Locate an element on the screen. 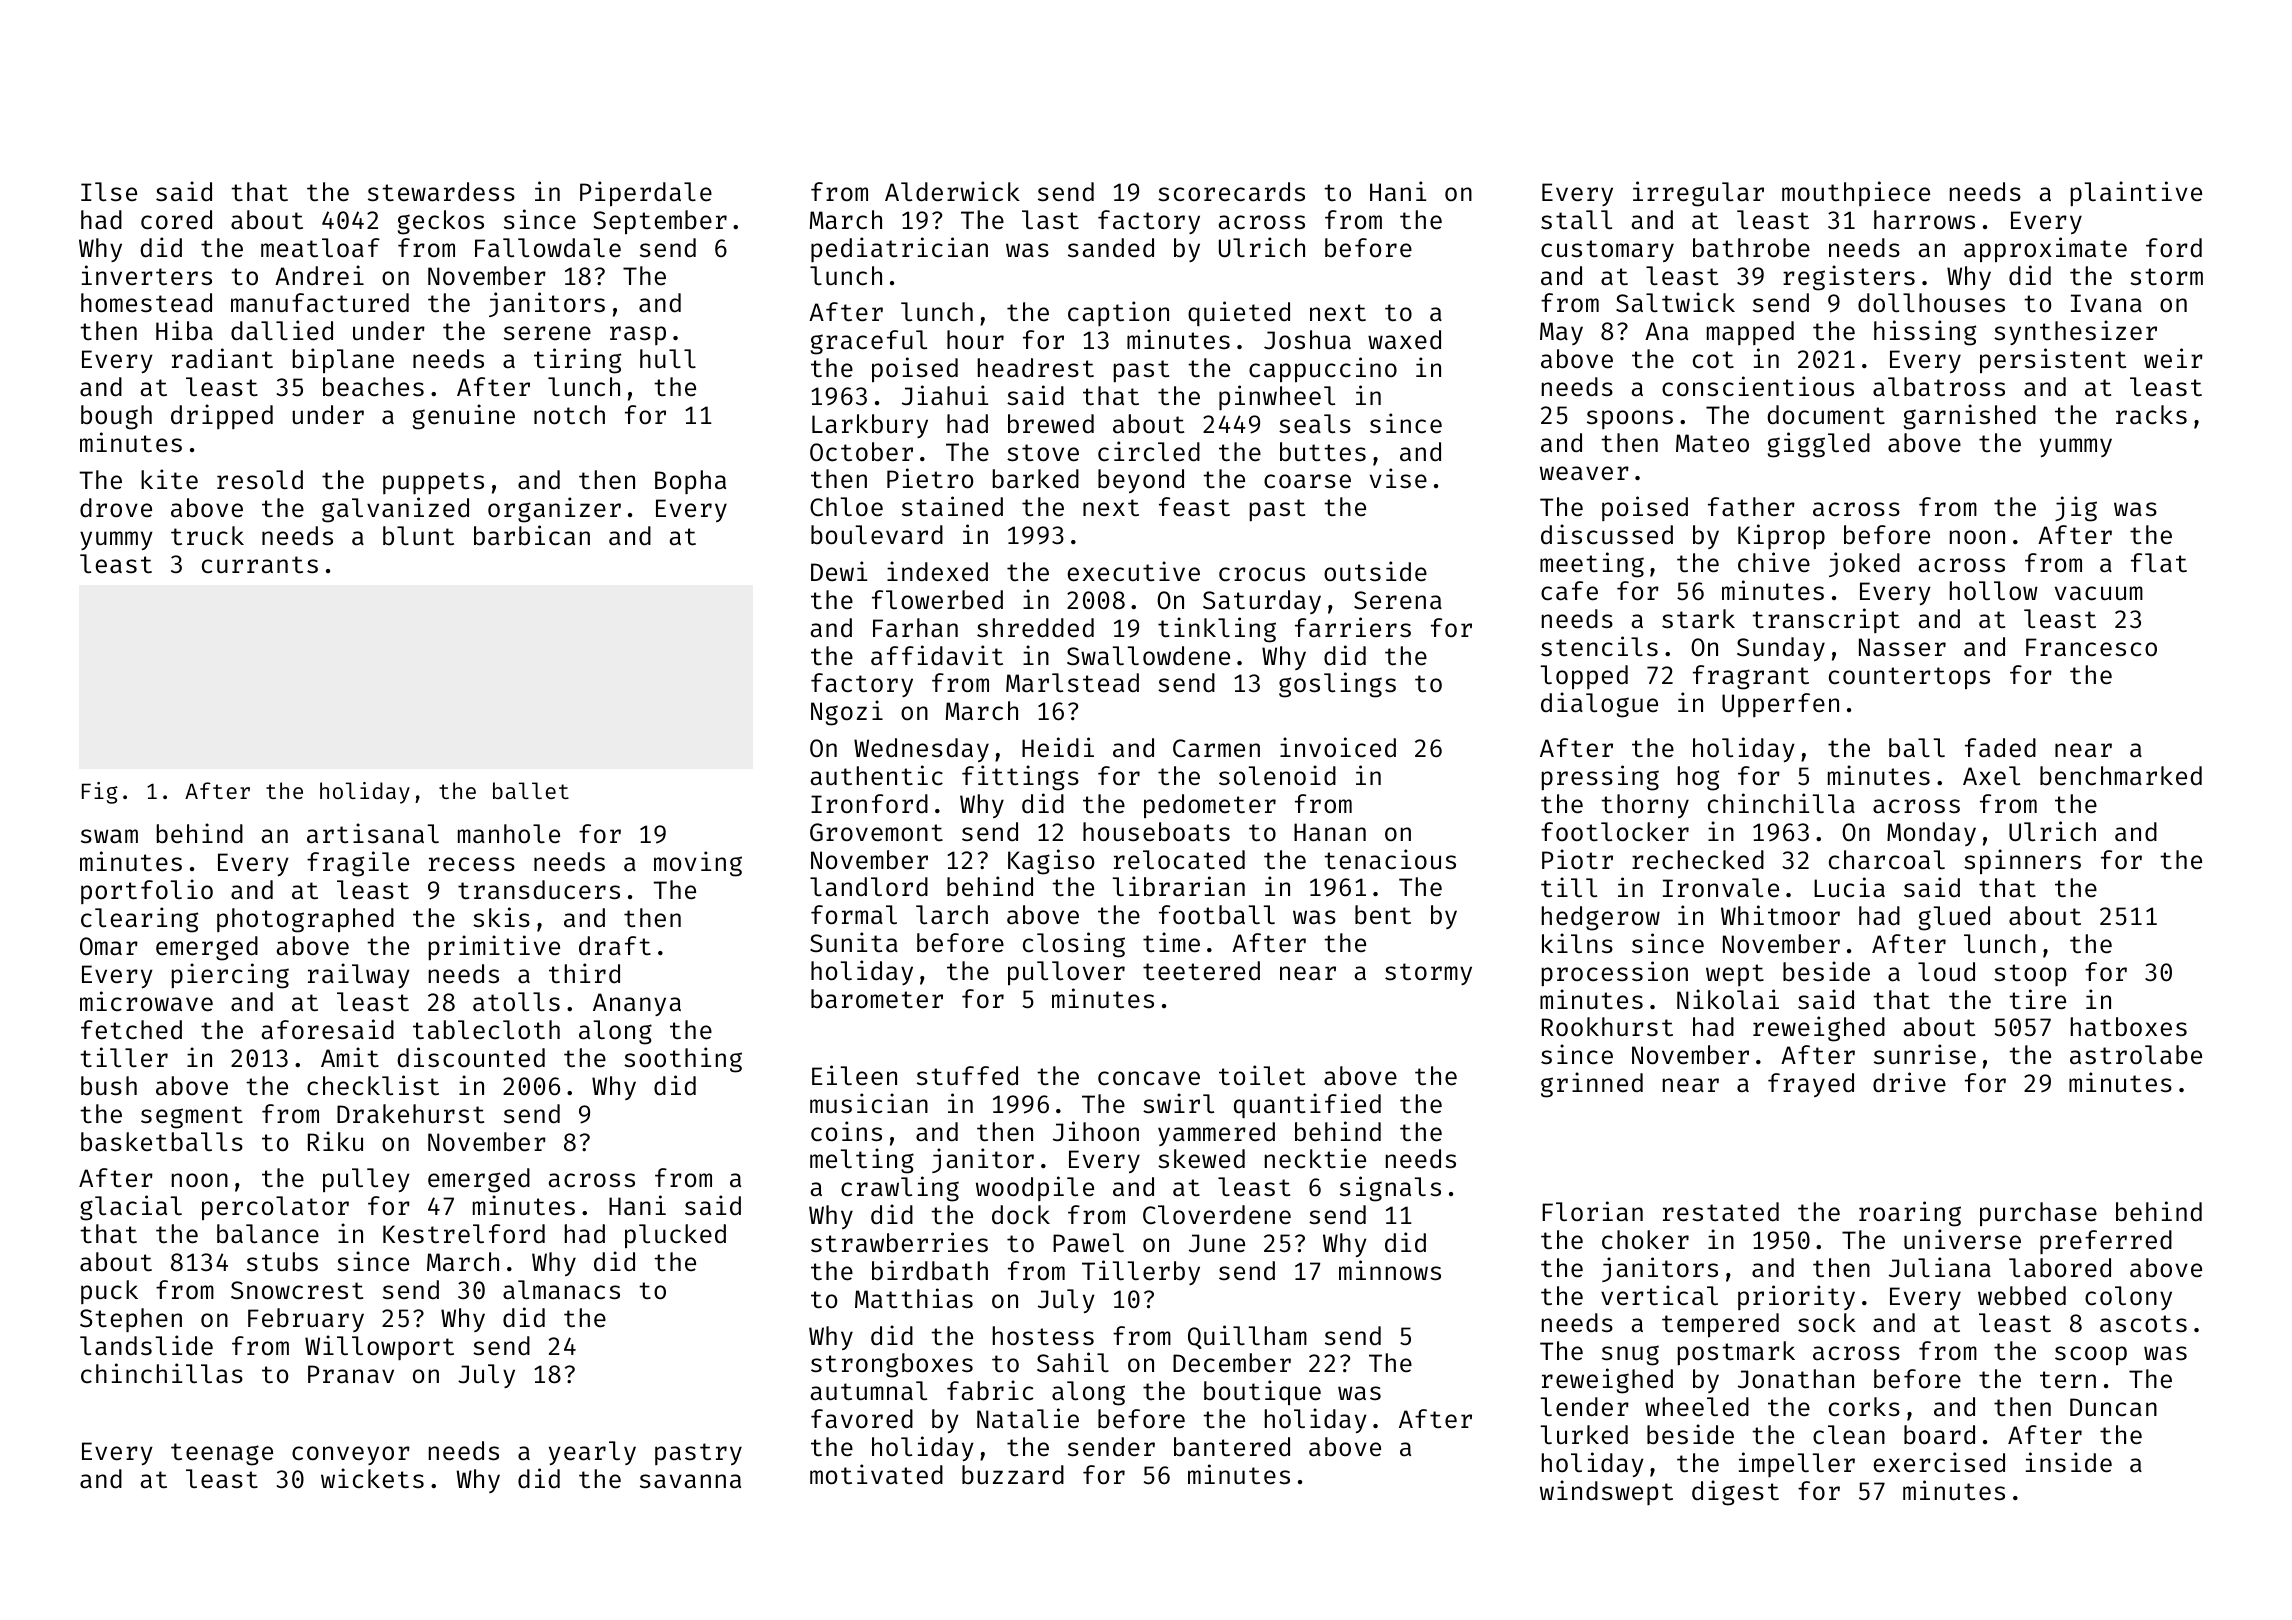  Willowport is located at coordinates (379, 1347).
